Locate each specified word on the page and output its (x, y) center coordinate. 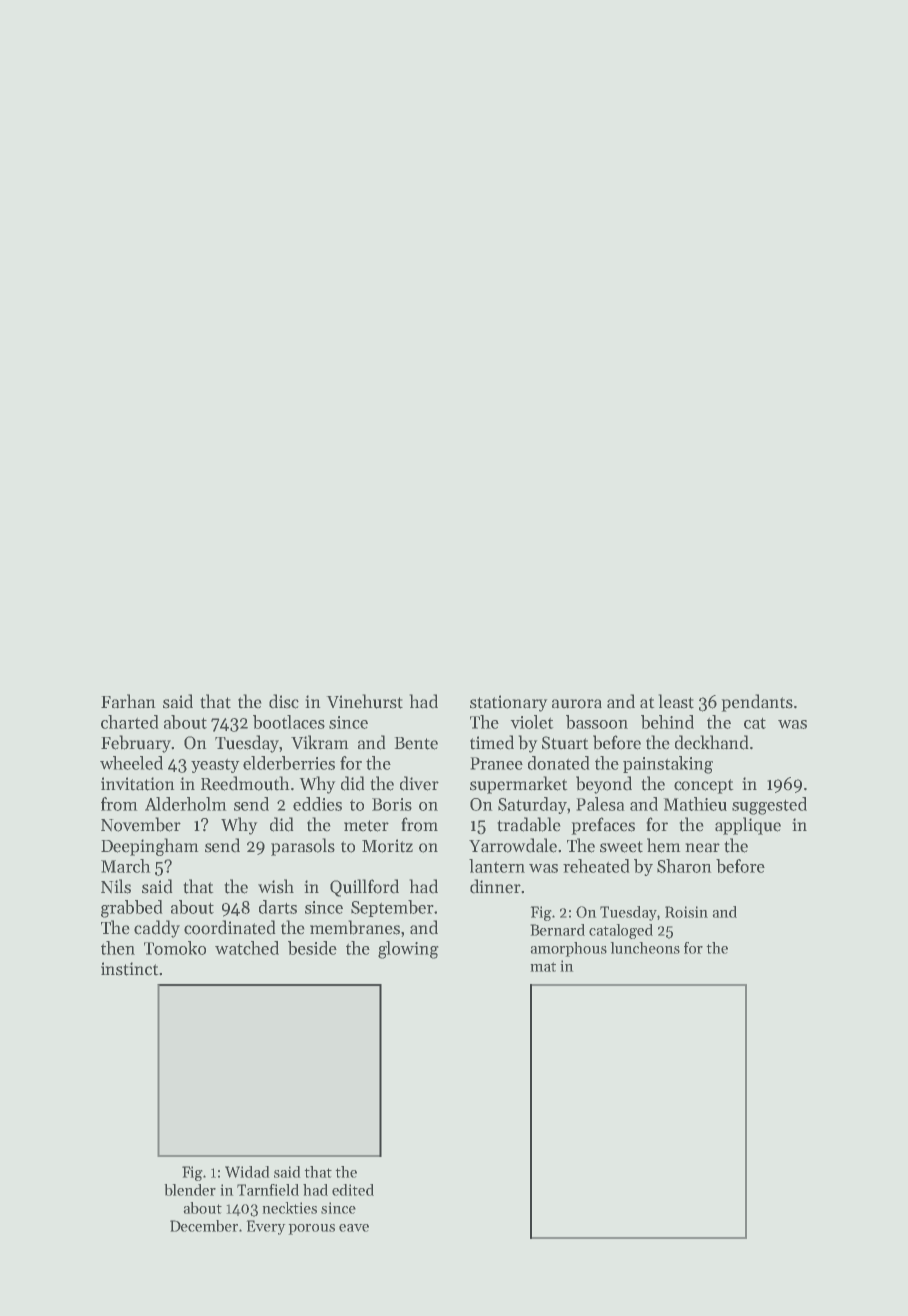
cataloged (621, 931)
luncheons (645, 948)
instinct (130, 969)
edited (353, 1190)
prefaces (603, 826)
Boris (392, 804)
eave (354, 1228)
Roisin (686, 912)
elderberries (289, 763)
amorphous (568, 949)
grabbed (132, 909)
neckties (289, 1208)
